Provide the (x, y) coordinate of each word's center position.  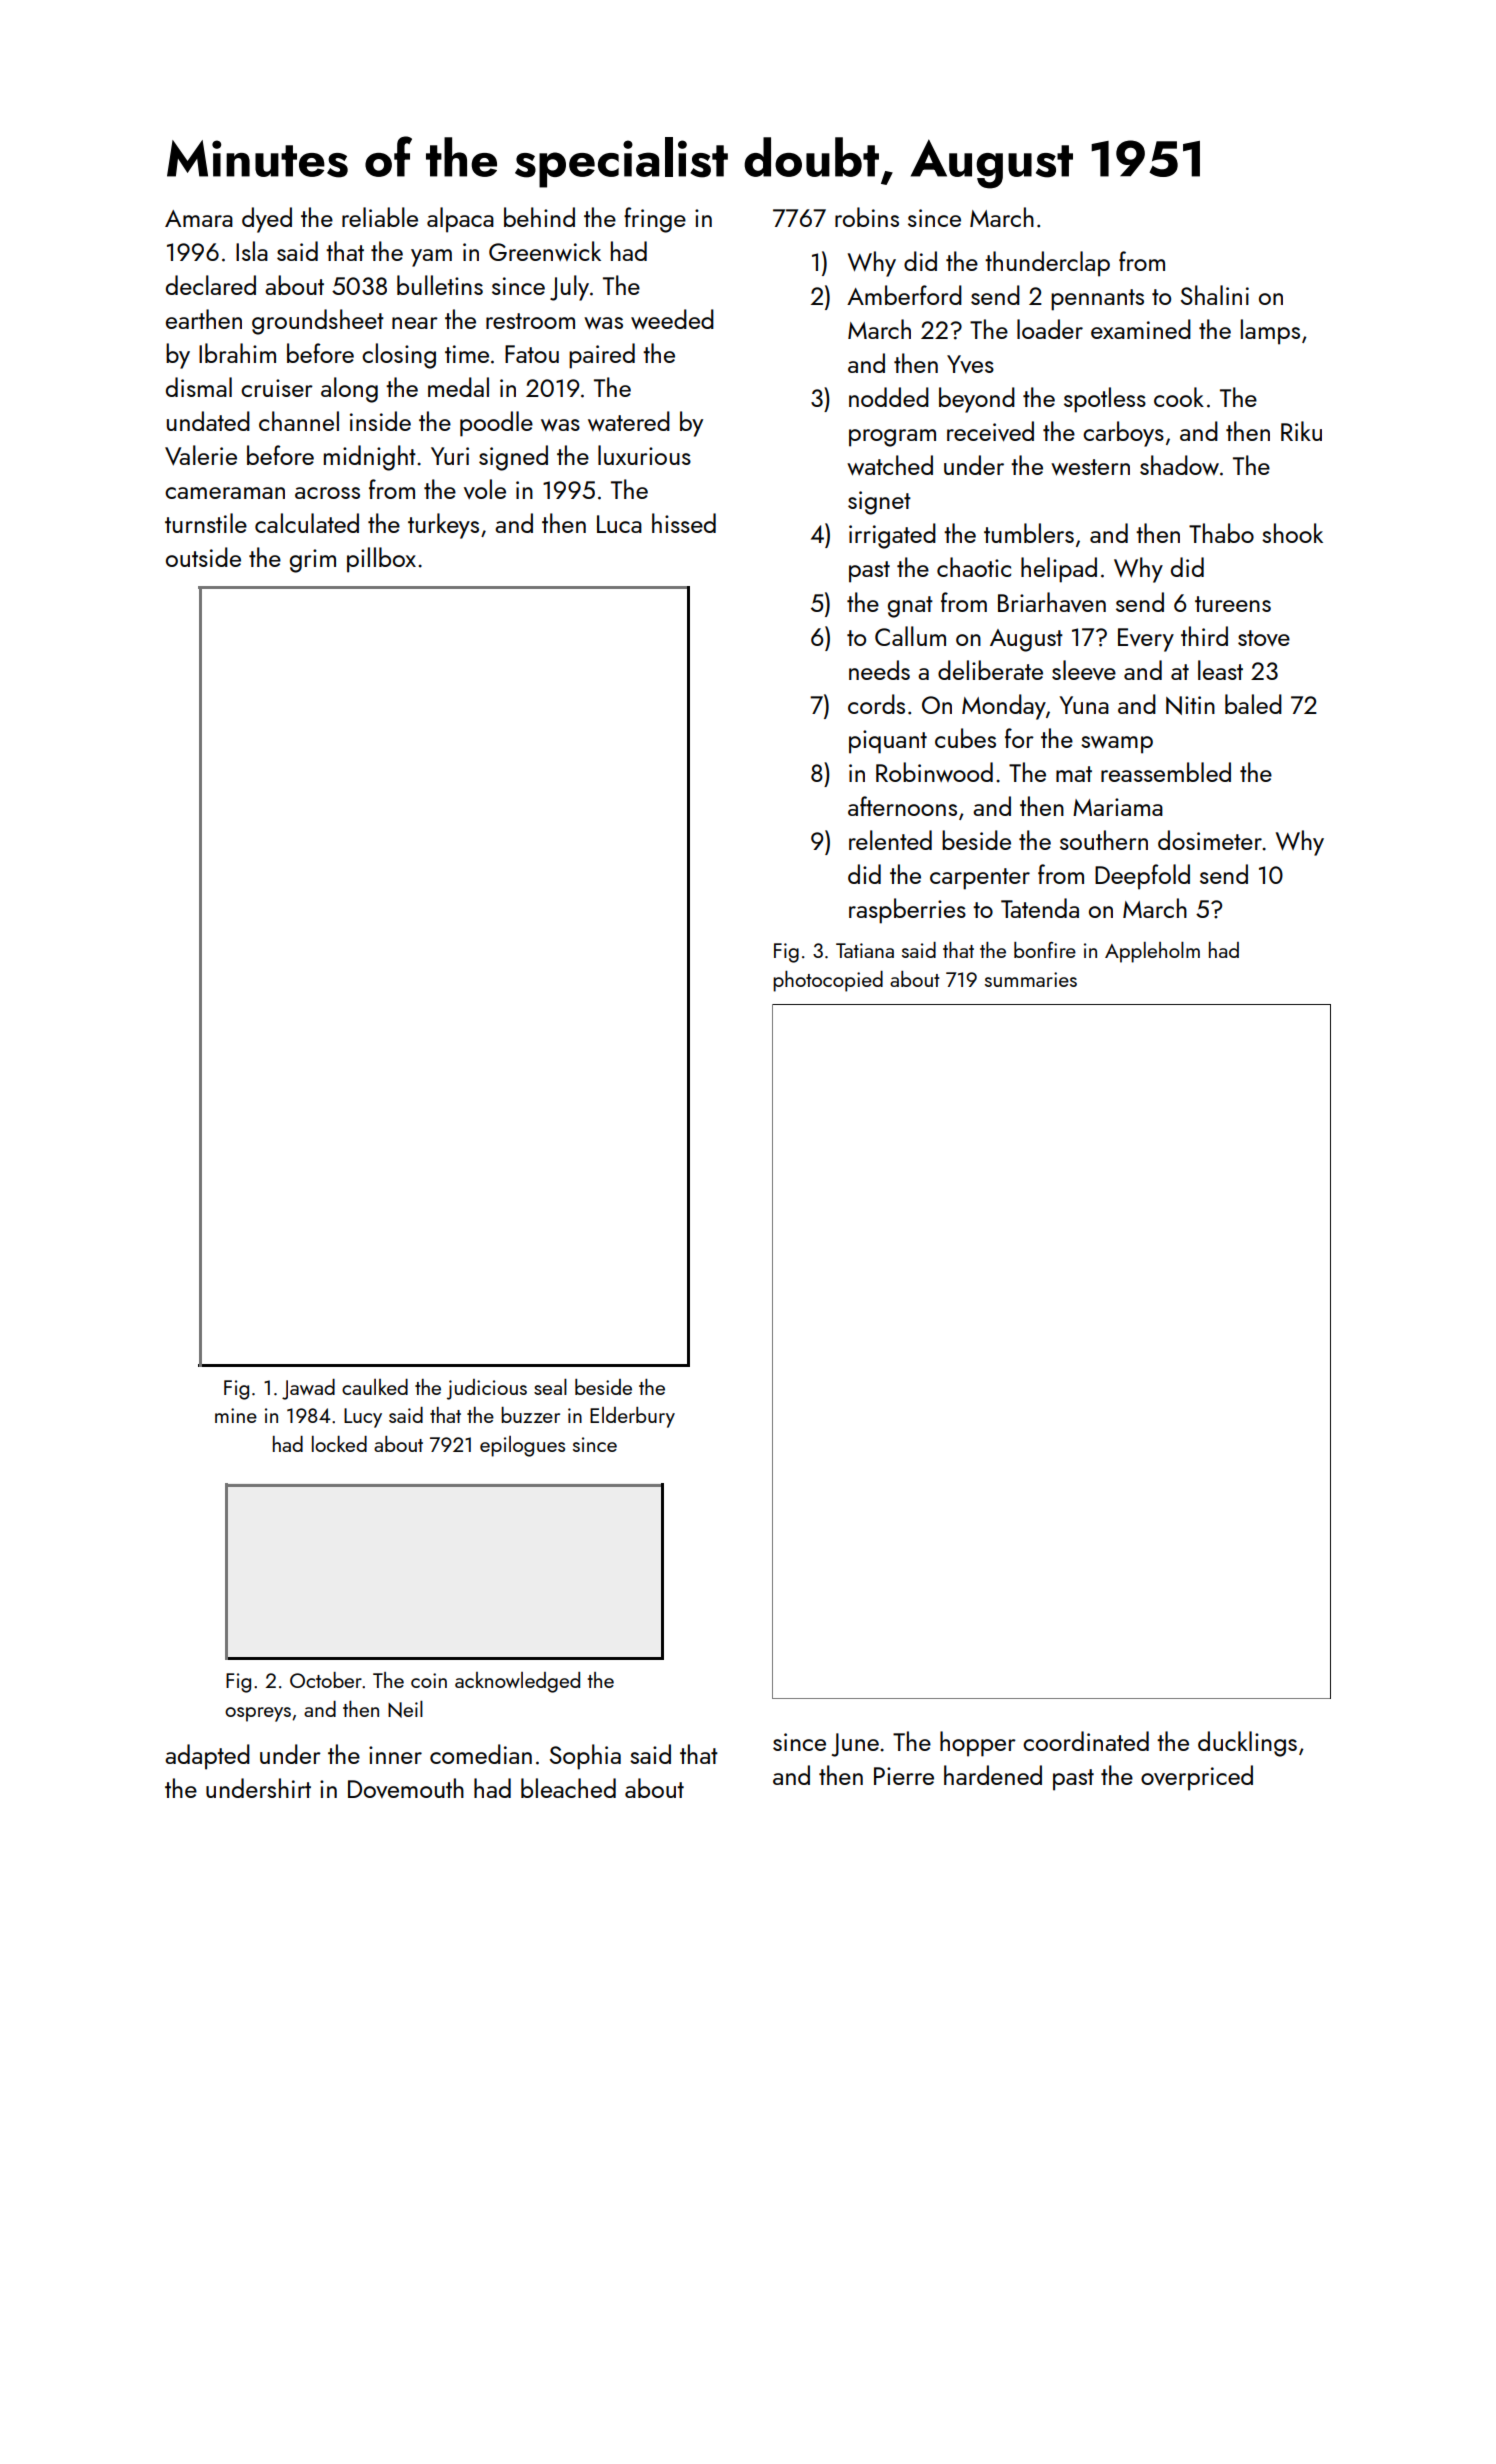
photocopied (828, 981)
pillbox (381, 560)
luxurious (644, 455)
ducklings (1247, 1744)
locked (339, 1444)
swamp (1117, 745)
